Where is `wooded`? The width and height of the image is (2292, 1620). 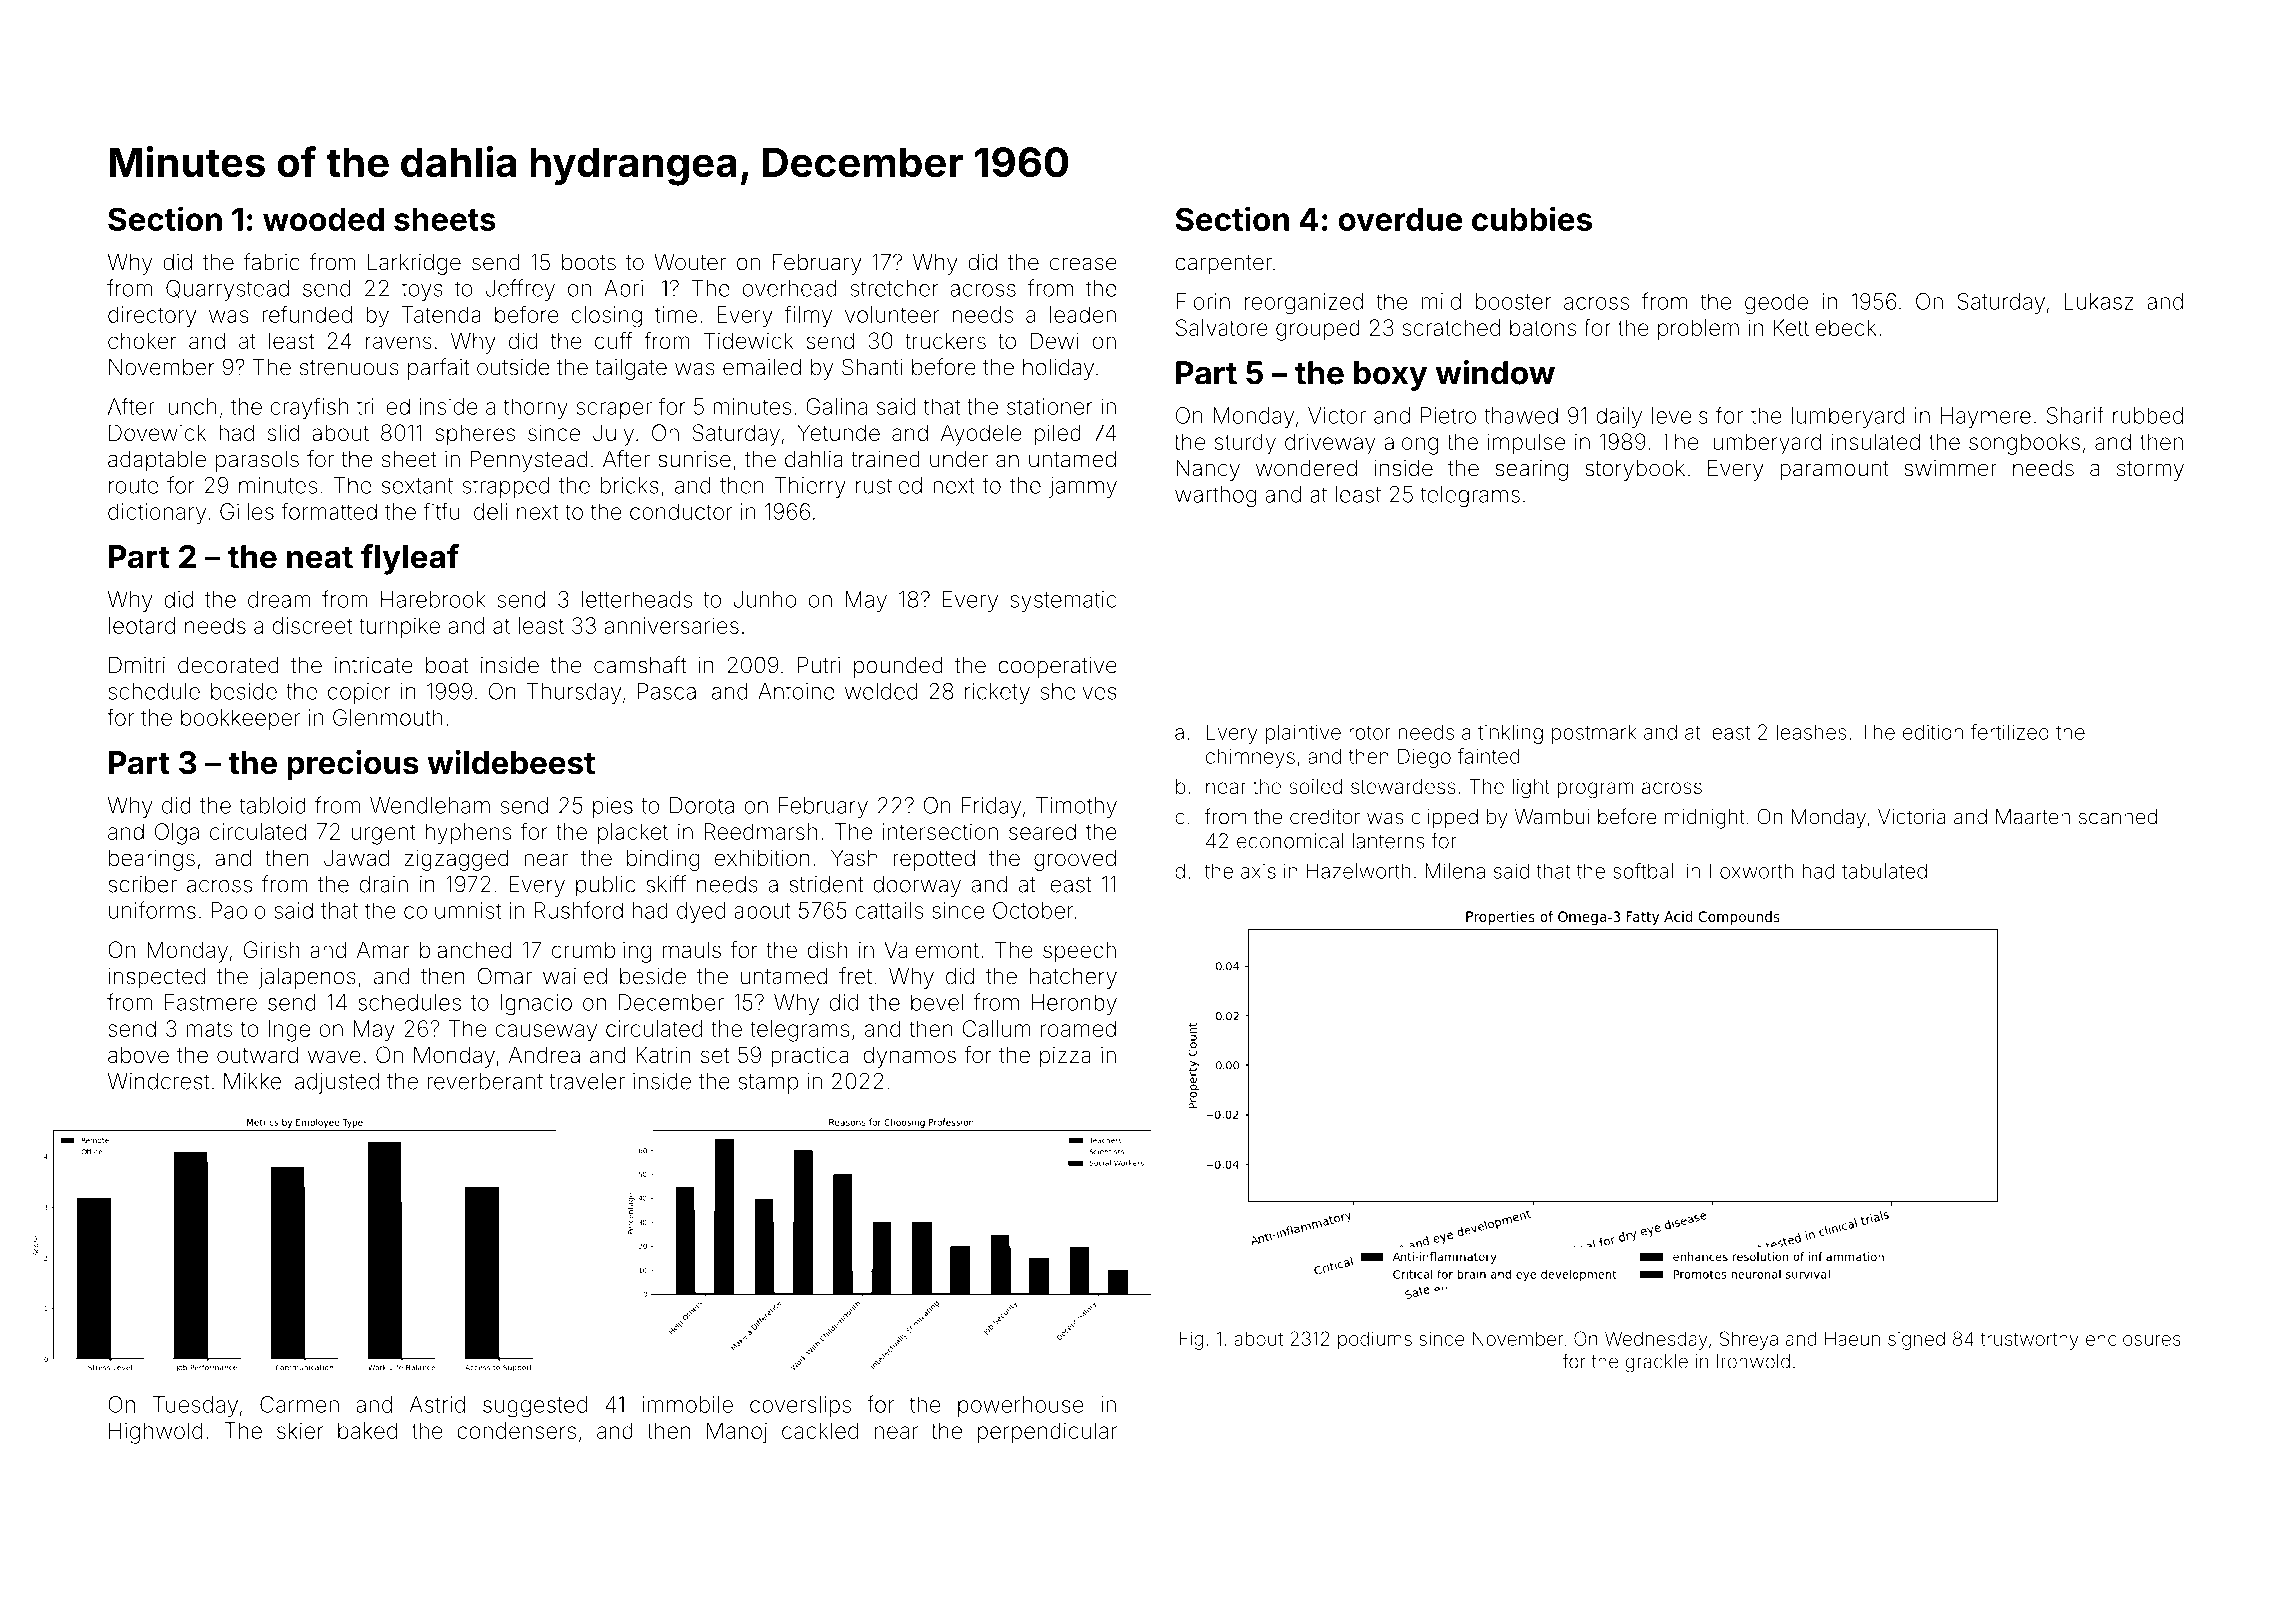 wooded is located at coordinates (323, 219).
